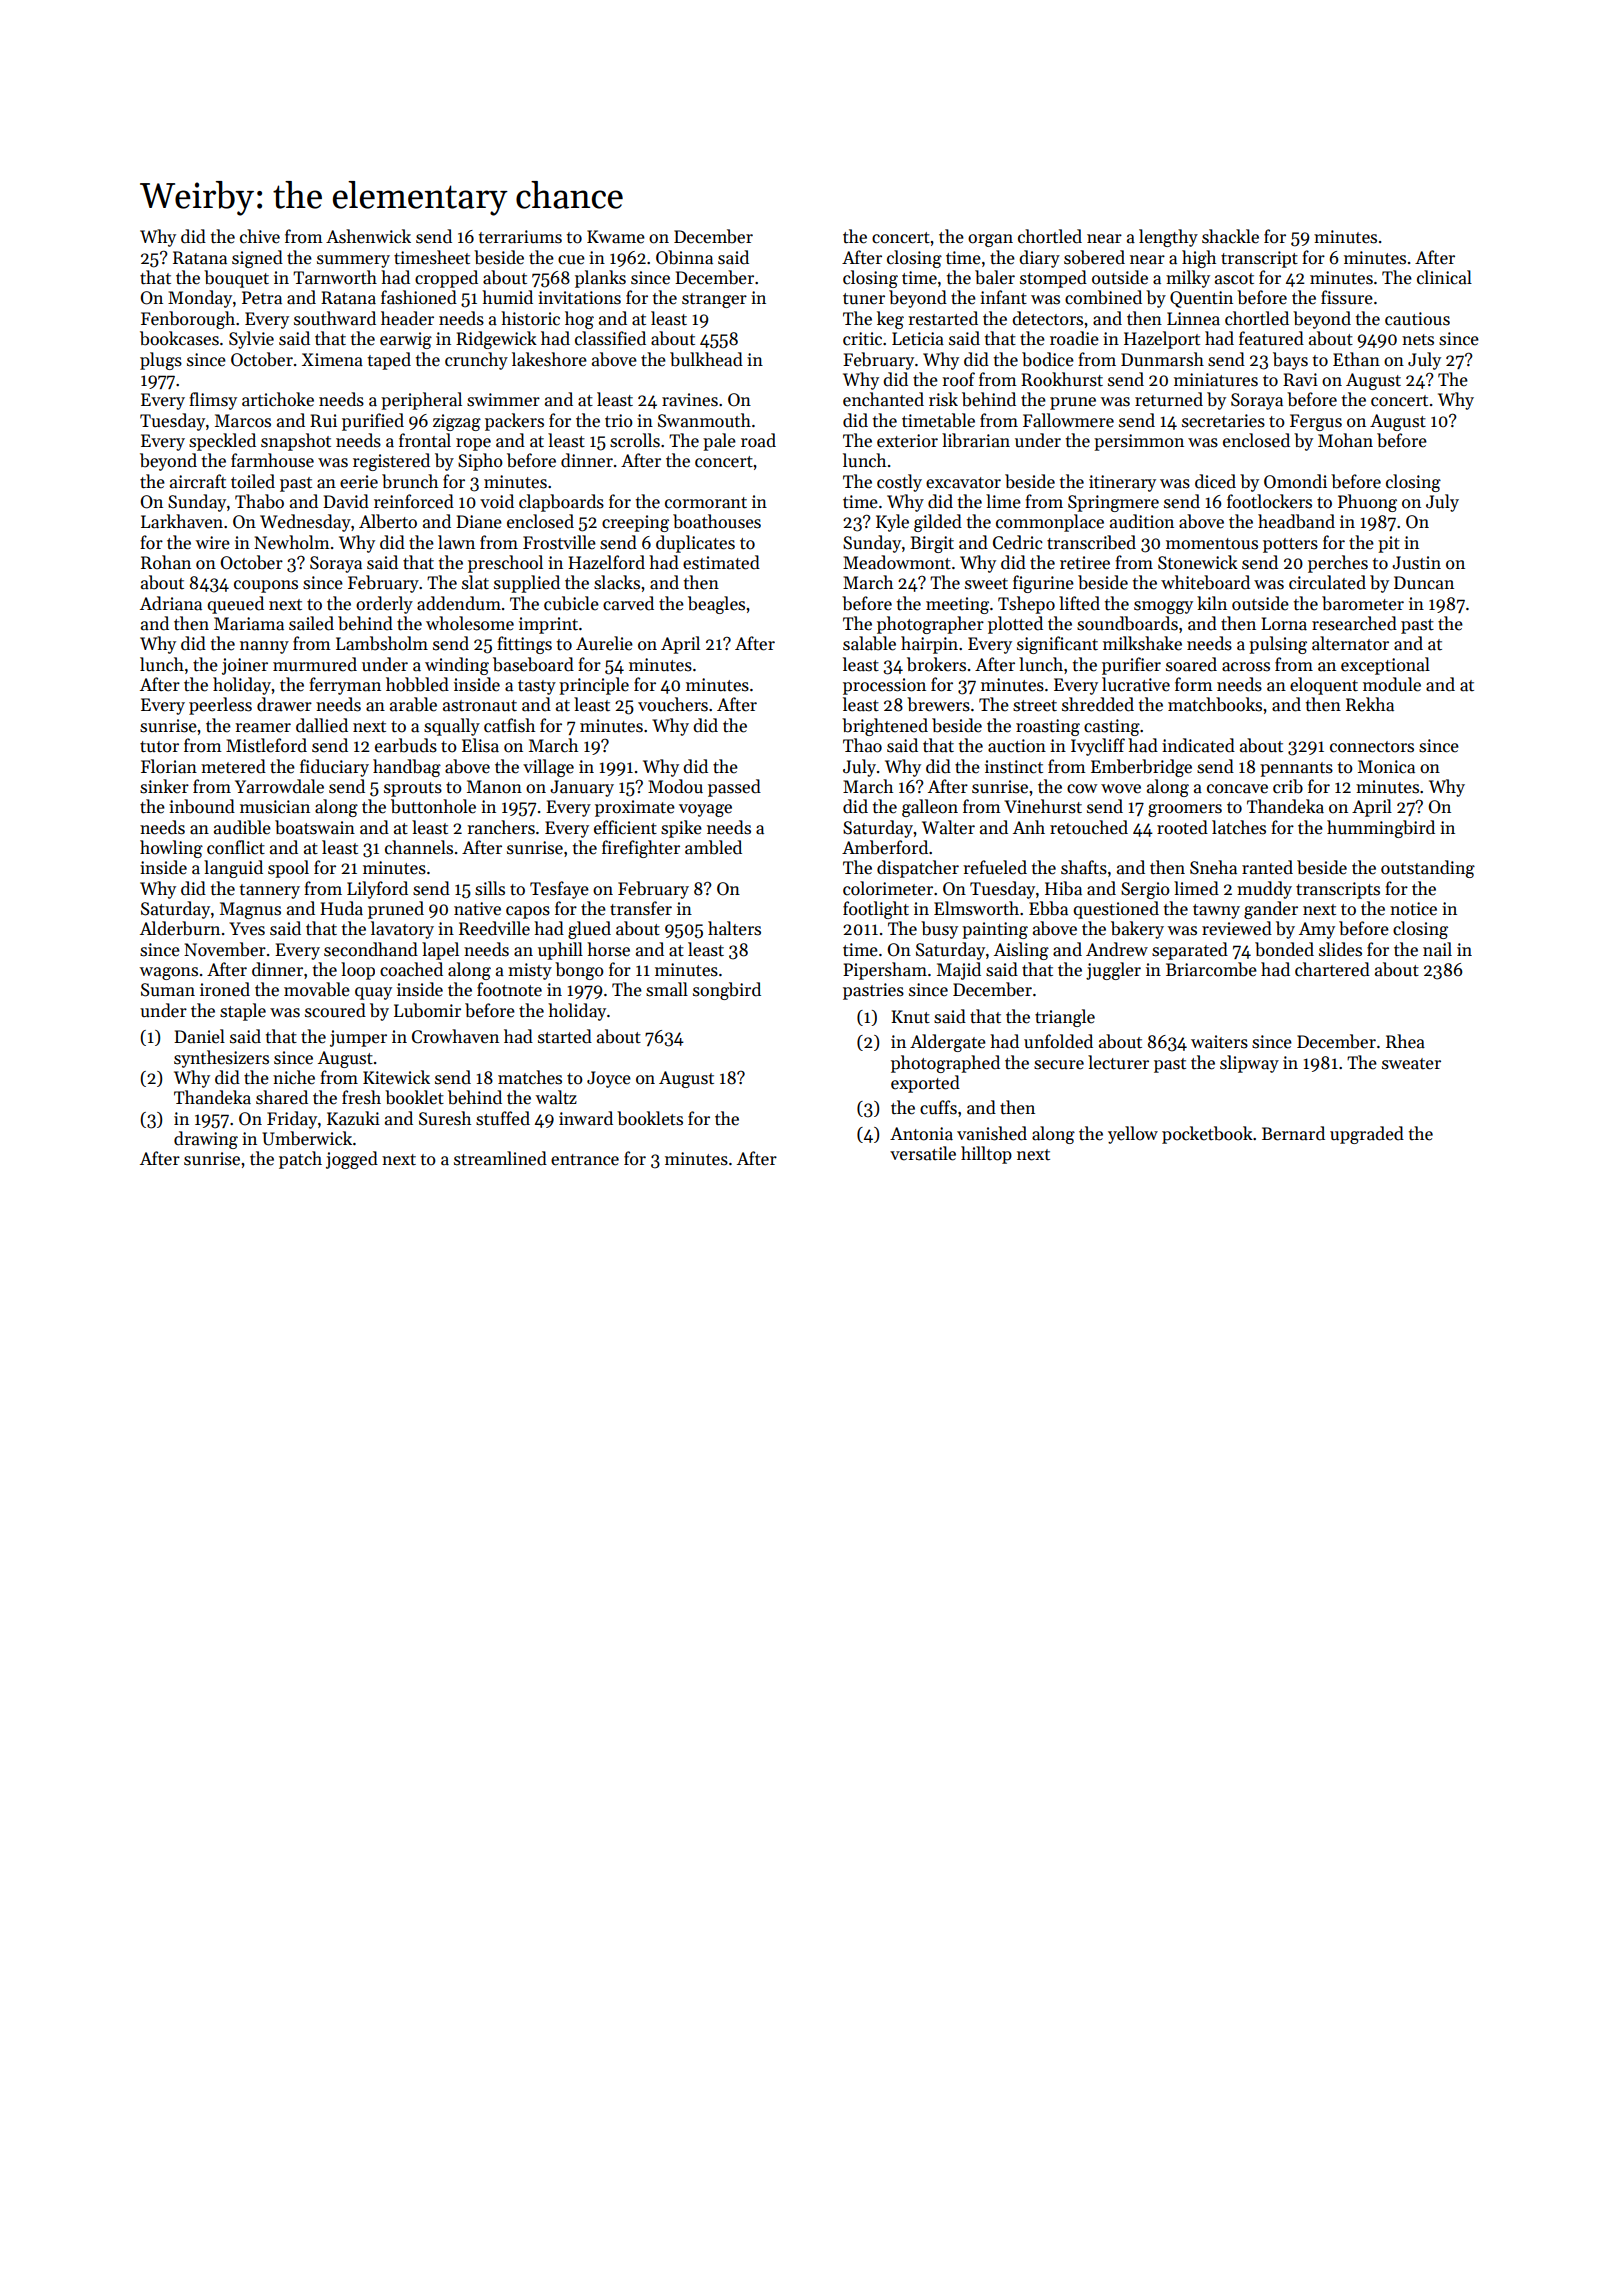 This document has height=2292, width=1620. Describe the element at coordinates (995, 867) in the document. I see `refueled` at that location.
